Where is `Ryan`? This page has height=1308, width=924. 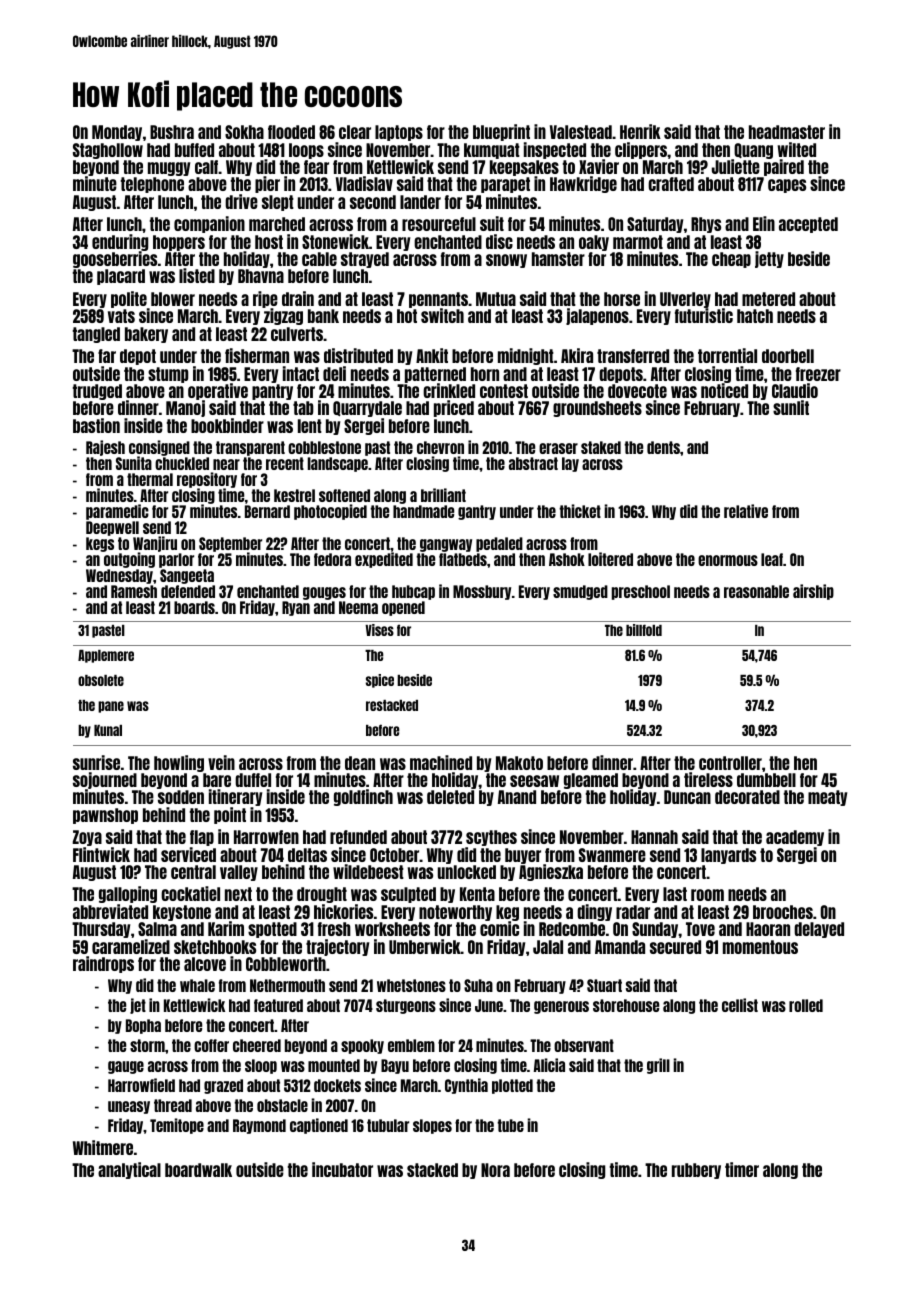 Ryan is located at coordinates (296, 608).
